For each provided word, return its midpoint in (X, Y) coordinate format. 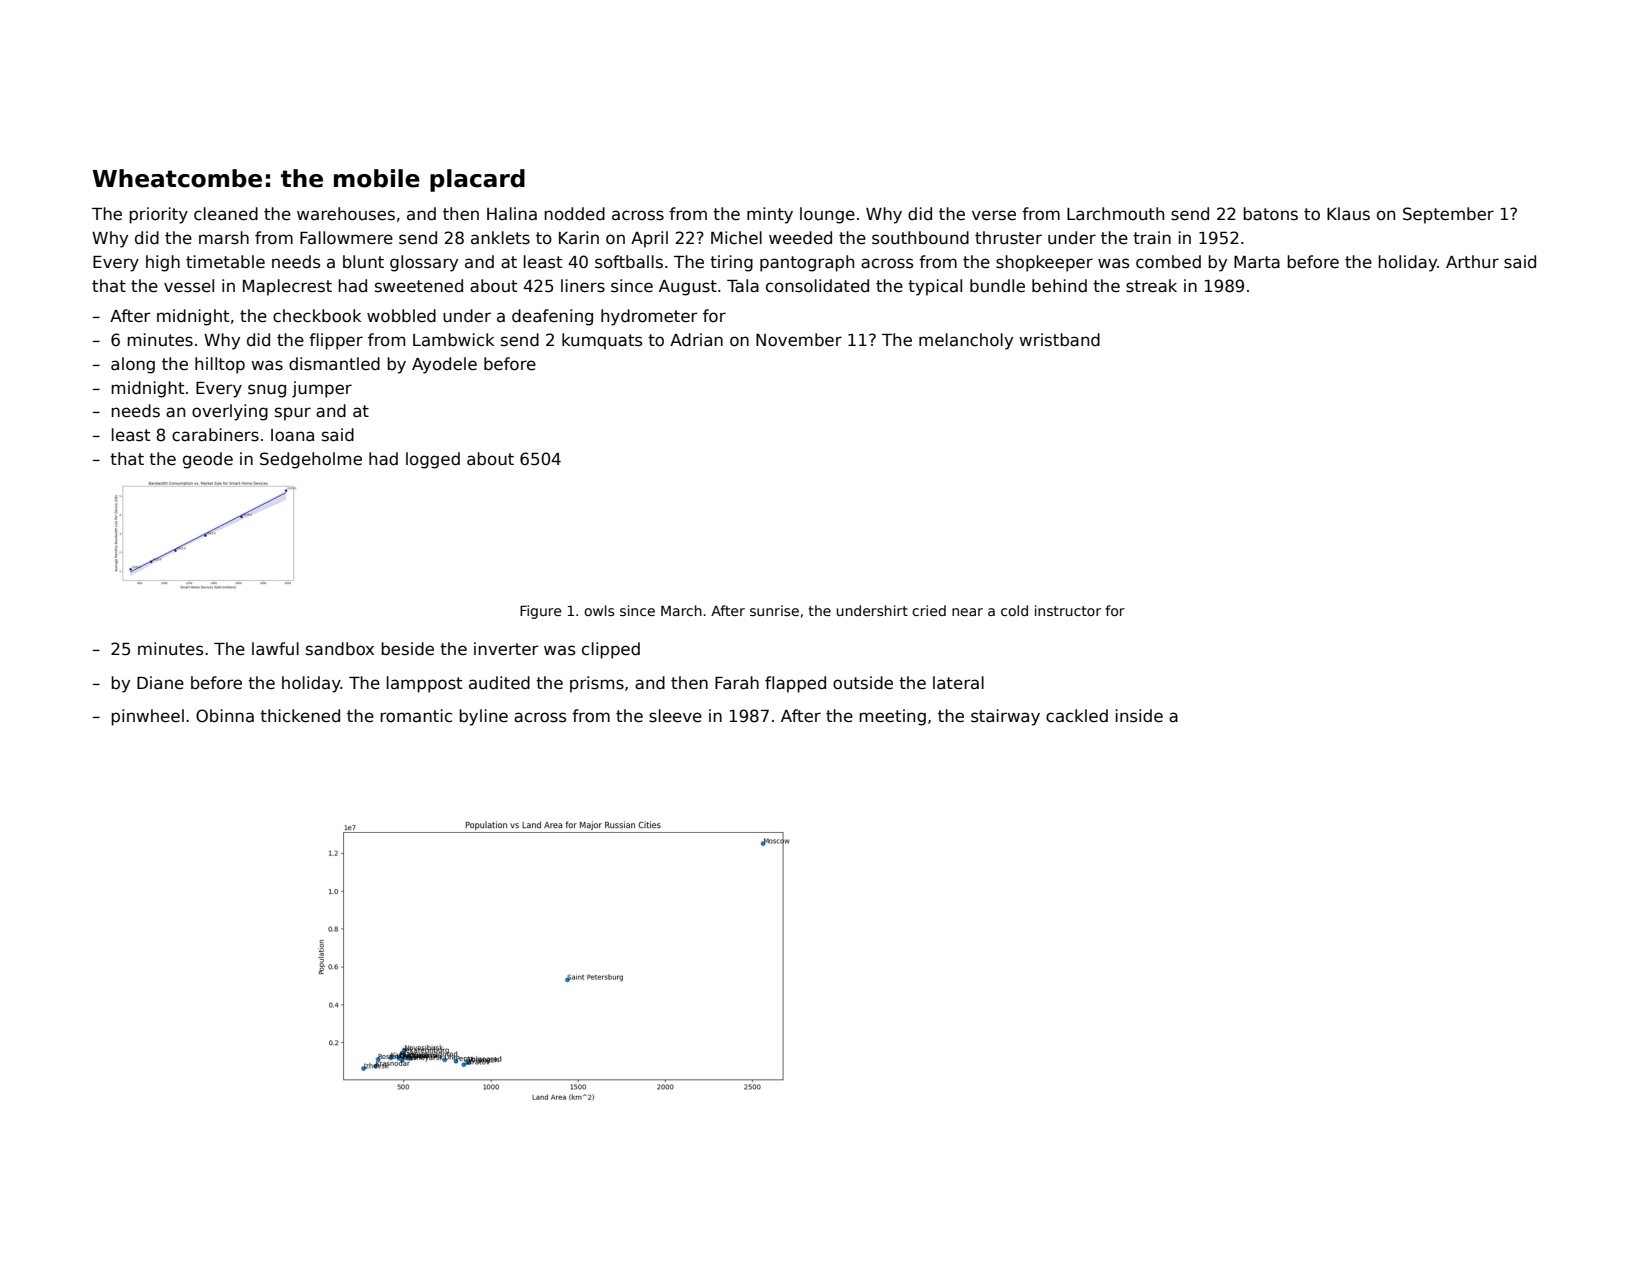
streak (1151, 286)
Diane (160, 683)
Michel (736, 238)
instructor (1068, 610)
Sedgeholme (311, 460)
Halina (512, 214)
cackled (1077, 716)
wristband (1060, 340)
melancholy (966, 341)
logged (433, 460)
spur (293, 414)
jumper (322, 389)
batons (1270, 214)
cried (929, 610)
